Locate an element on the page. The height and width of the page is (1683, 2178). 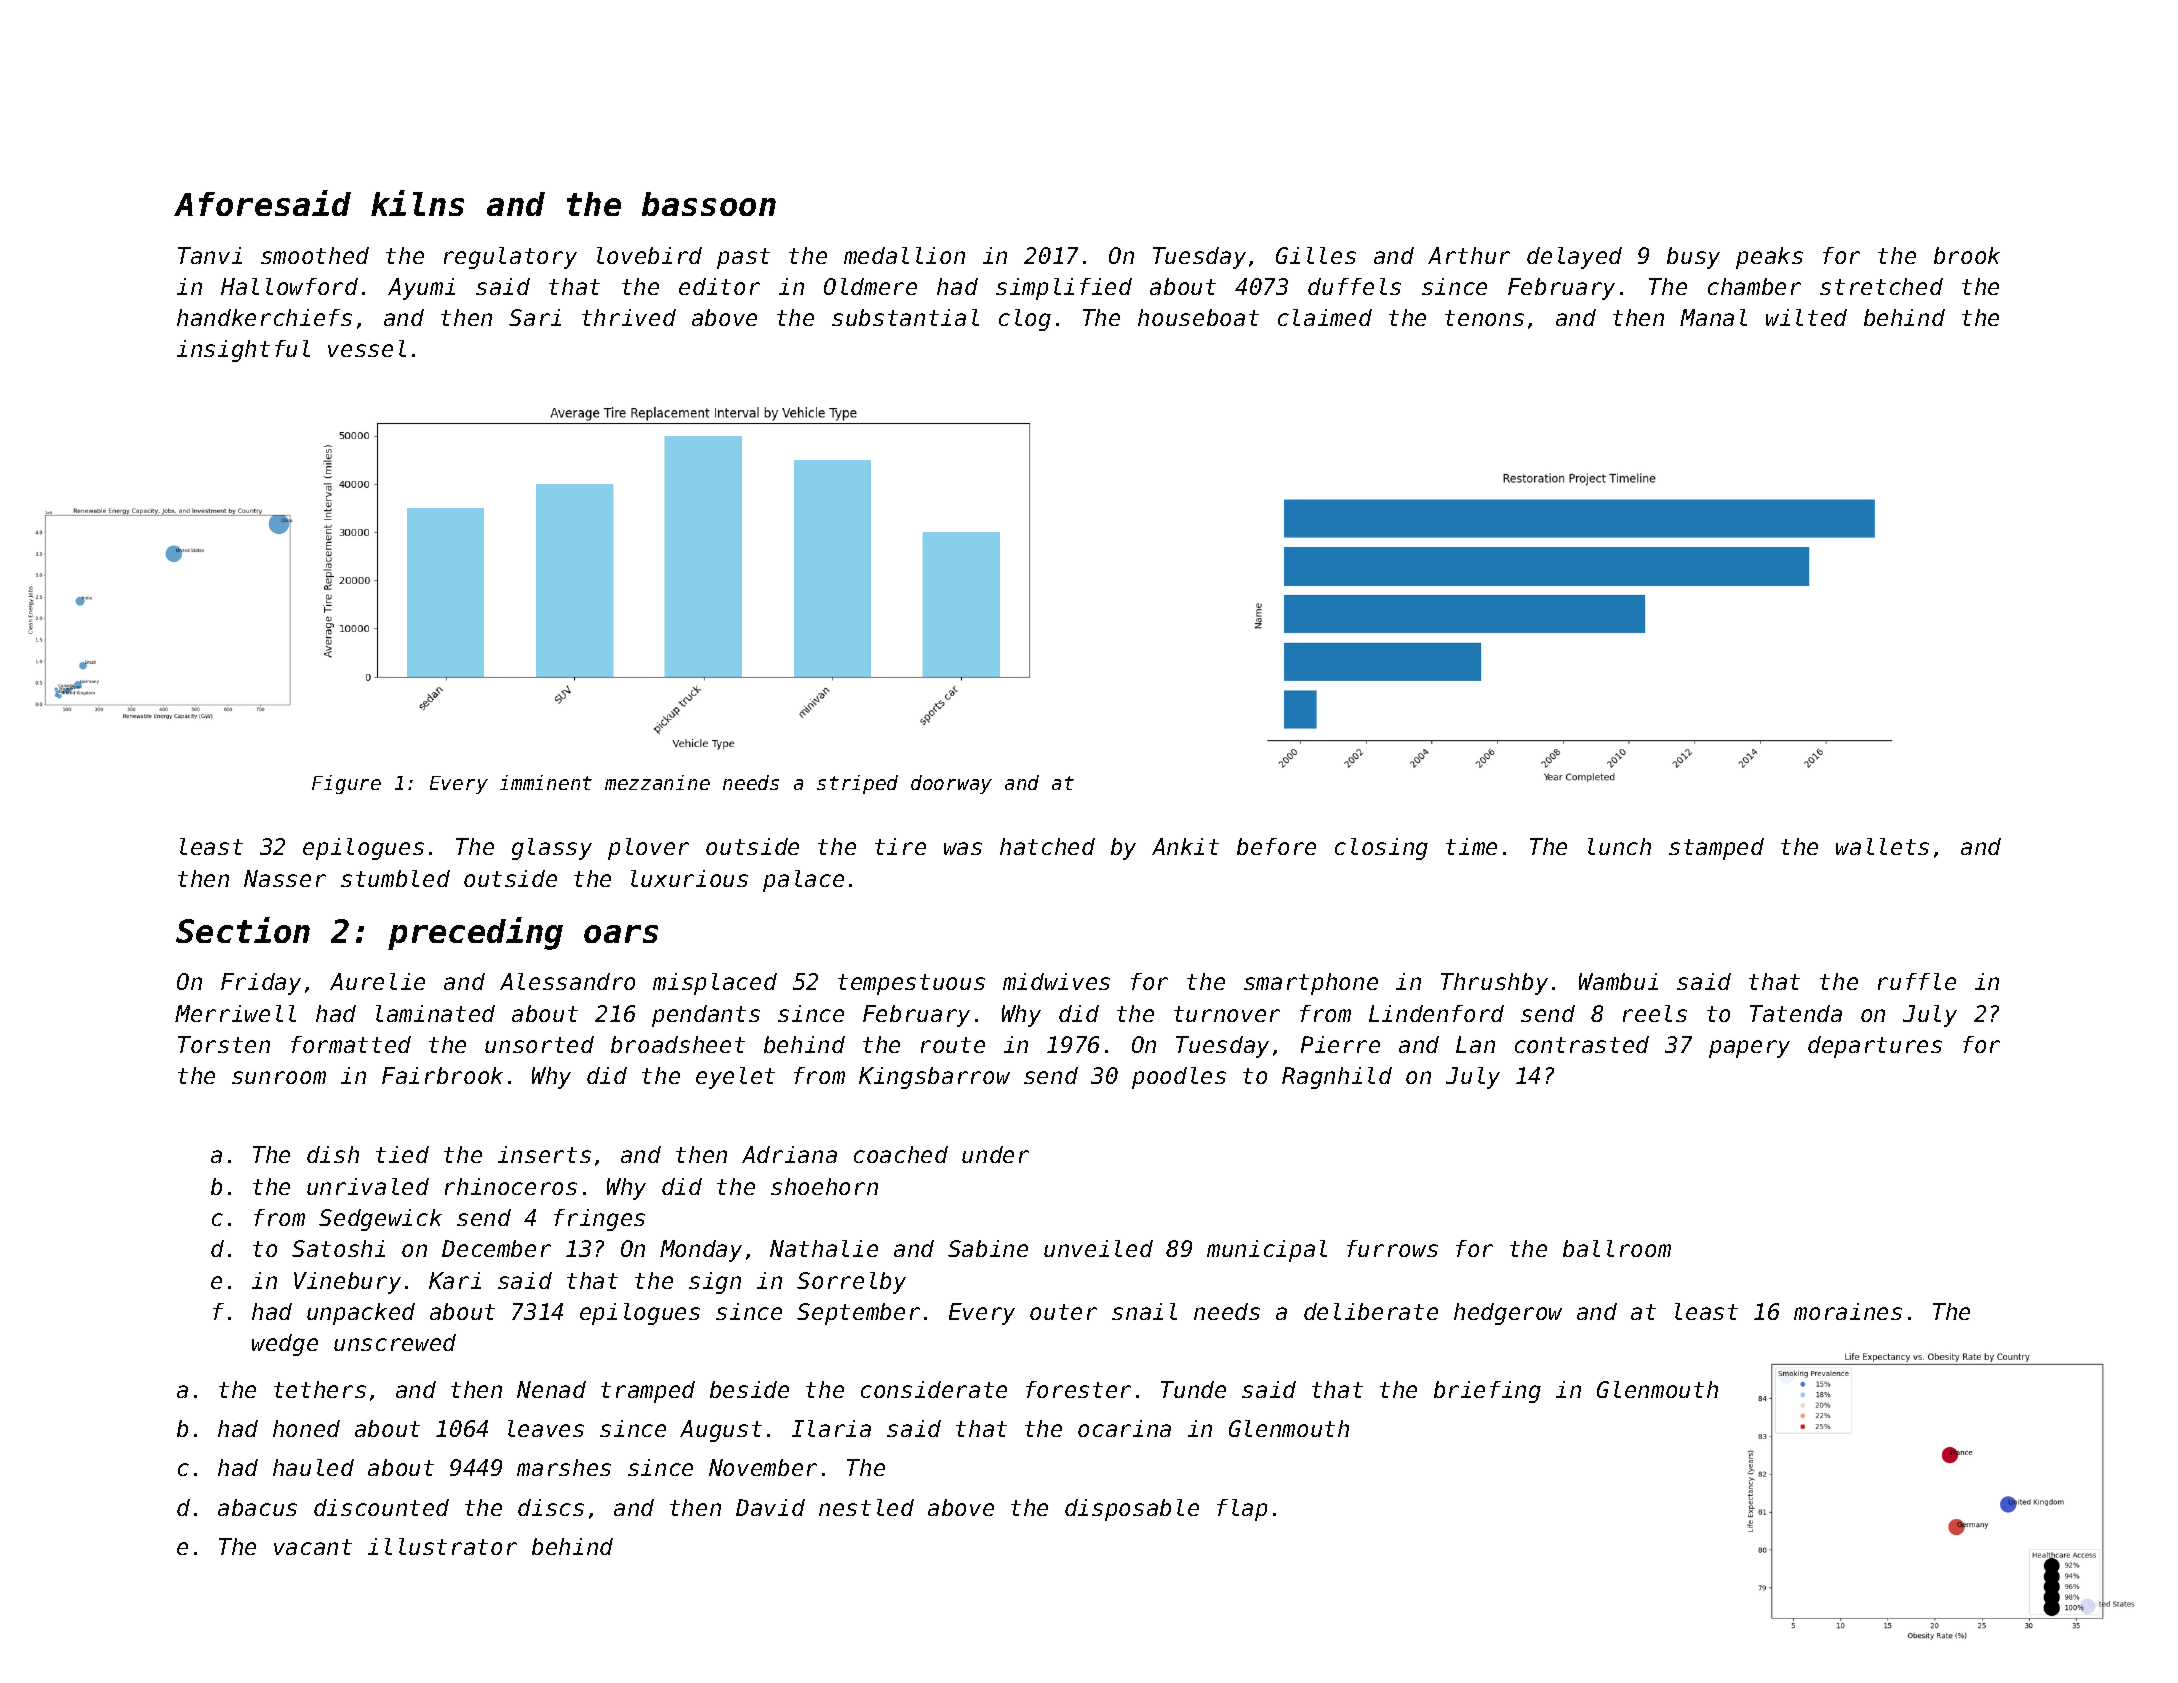
Ilaria is located at coordinates (831, 1428).
